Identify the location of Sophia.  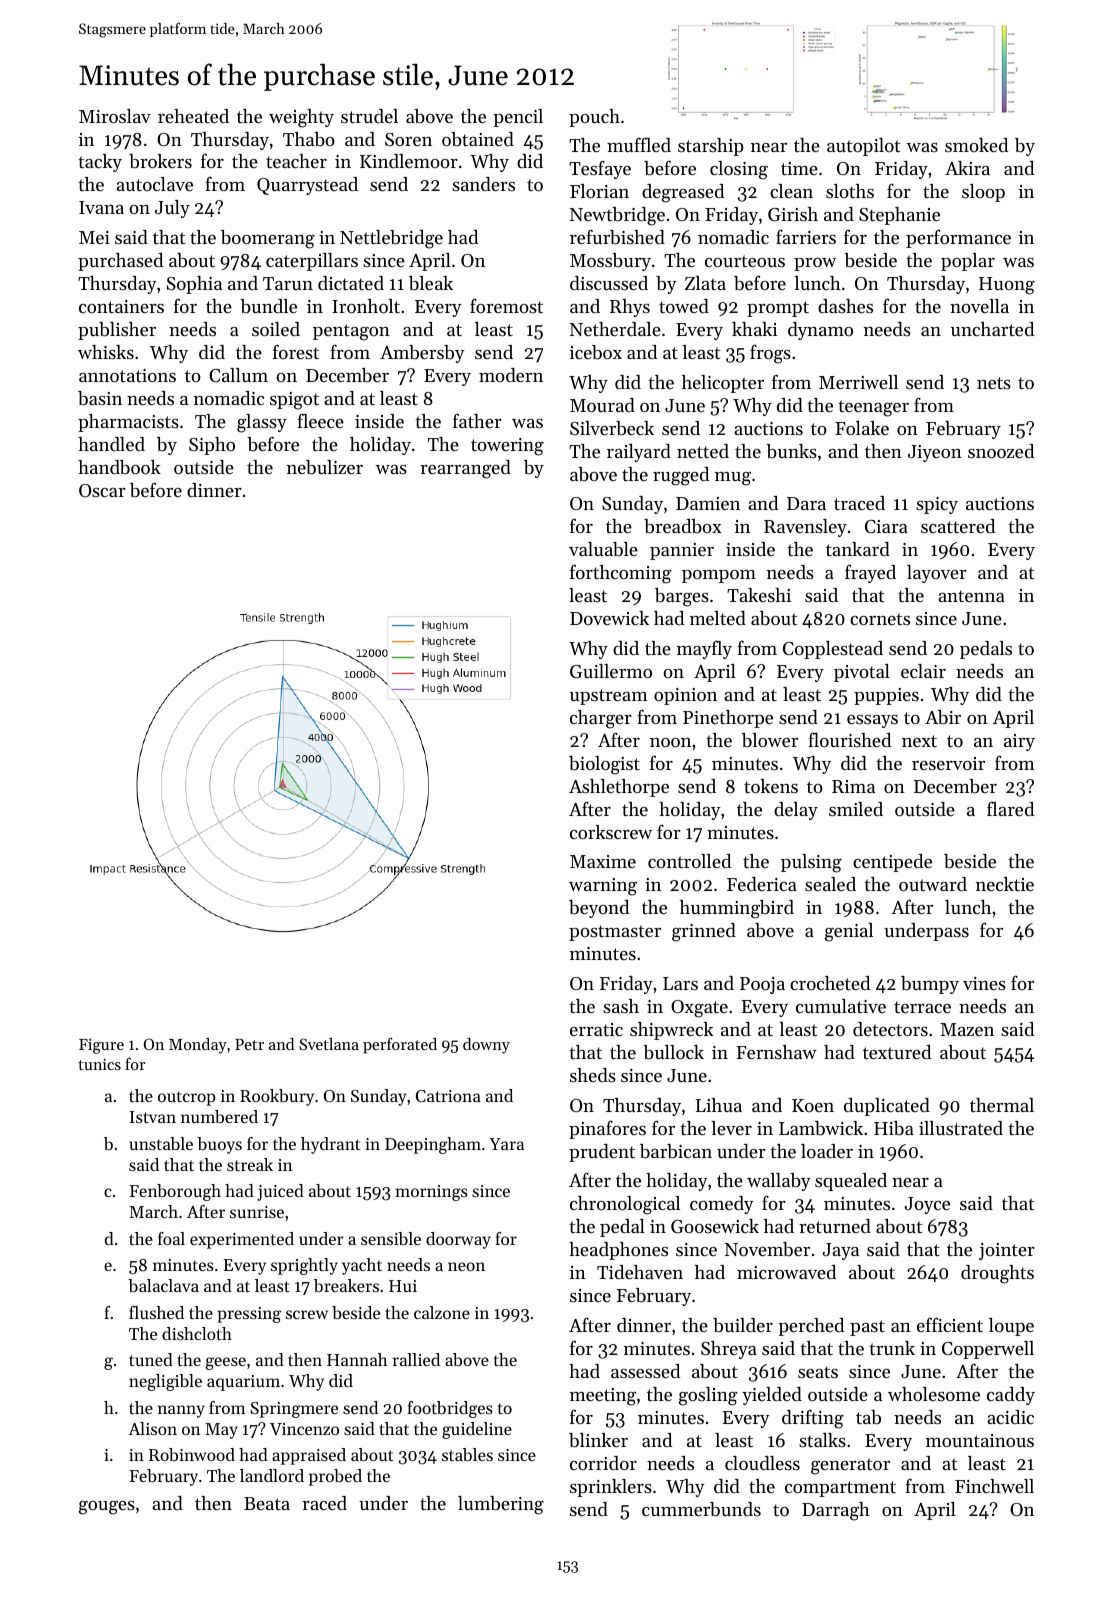
(194, 285).
